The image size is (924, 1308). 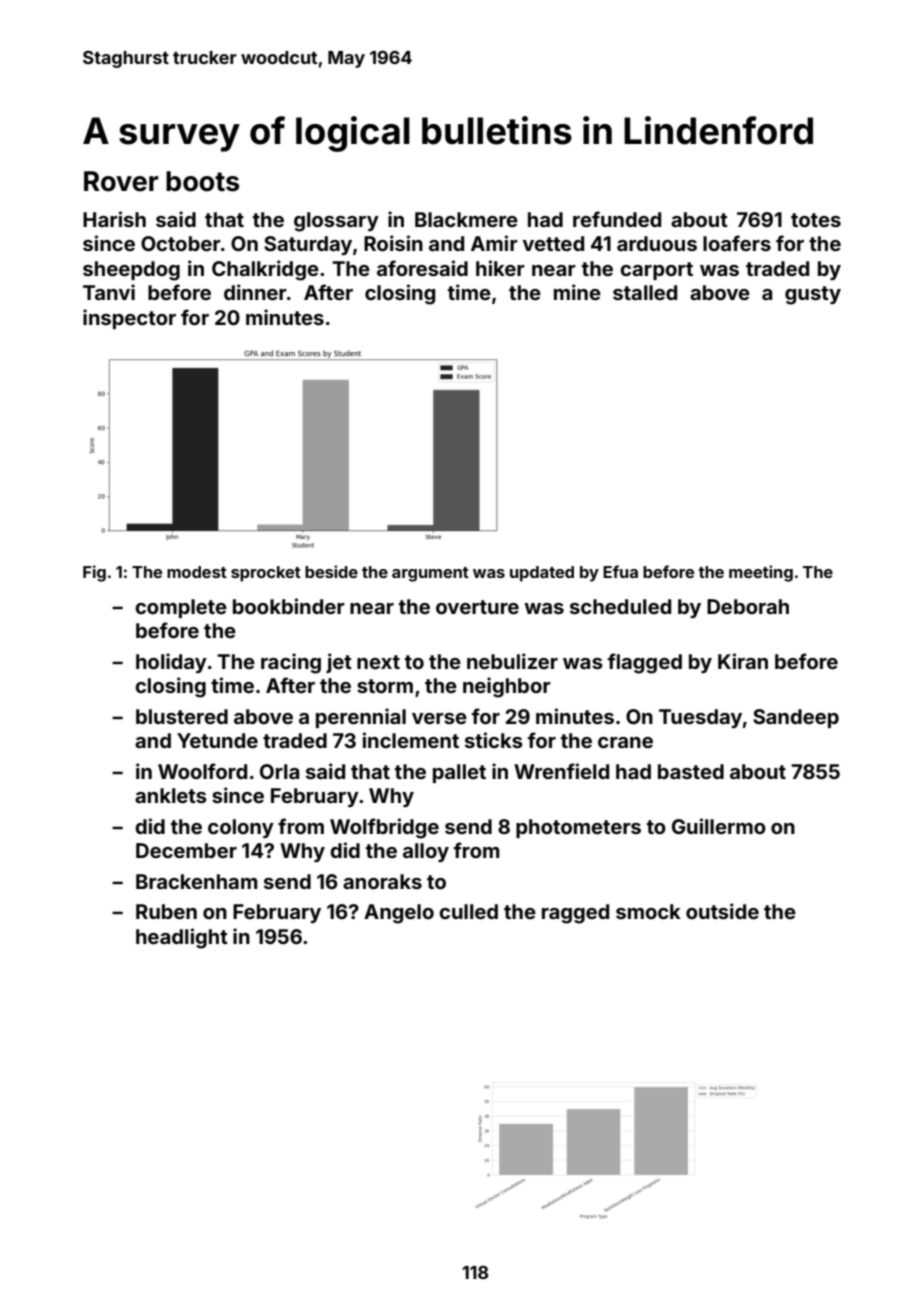 I want to click on headlight, so click(x=182, y=938).
